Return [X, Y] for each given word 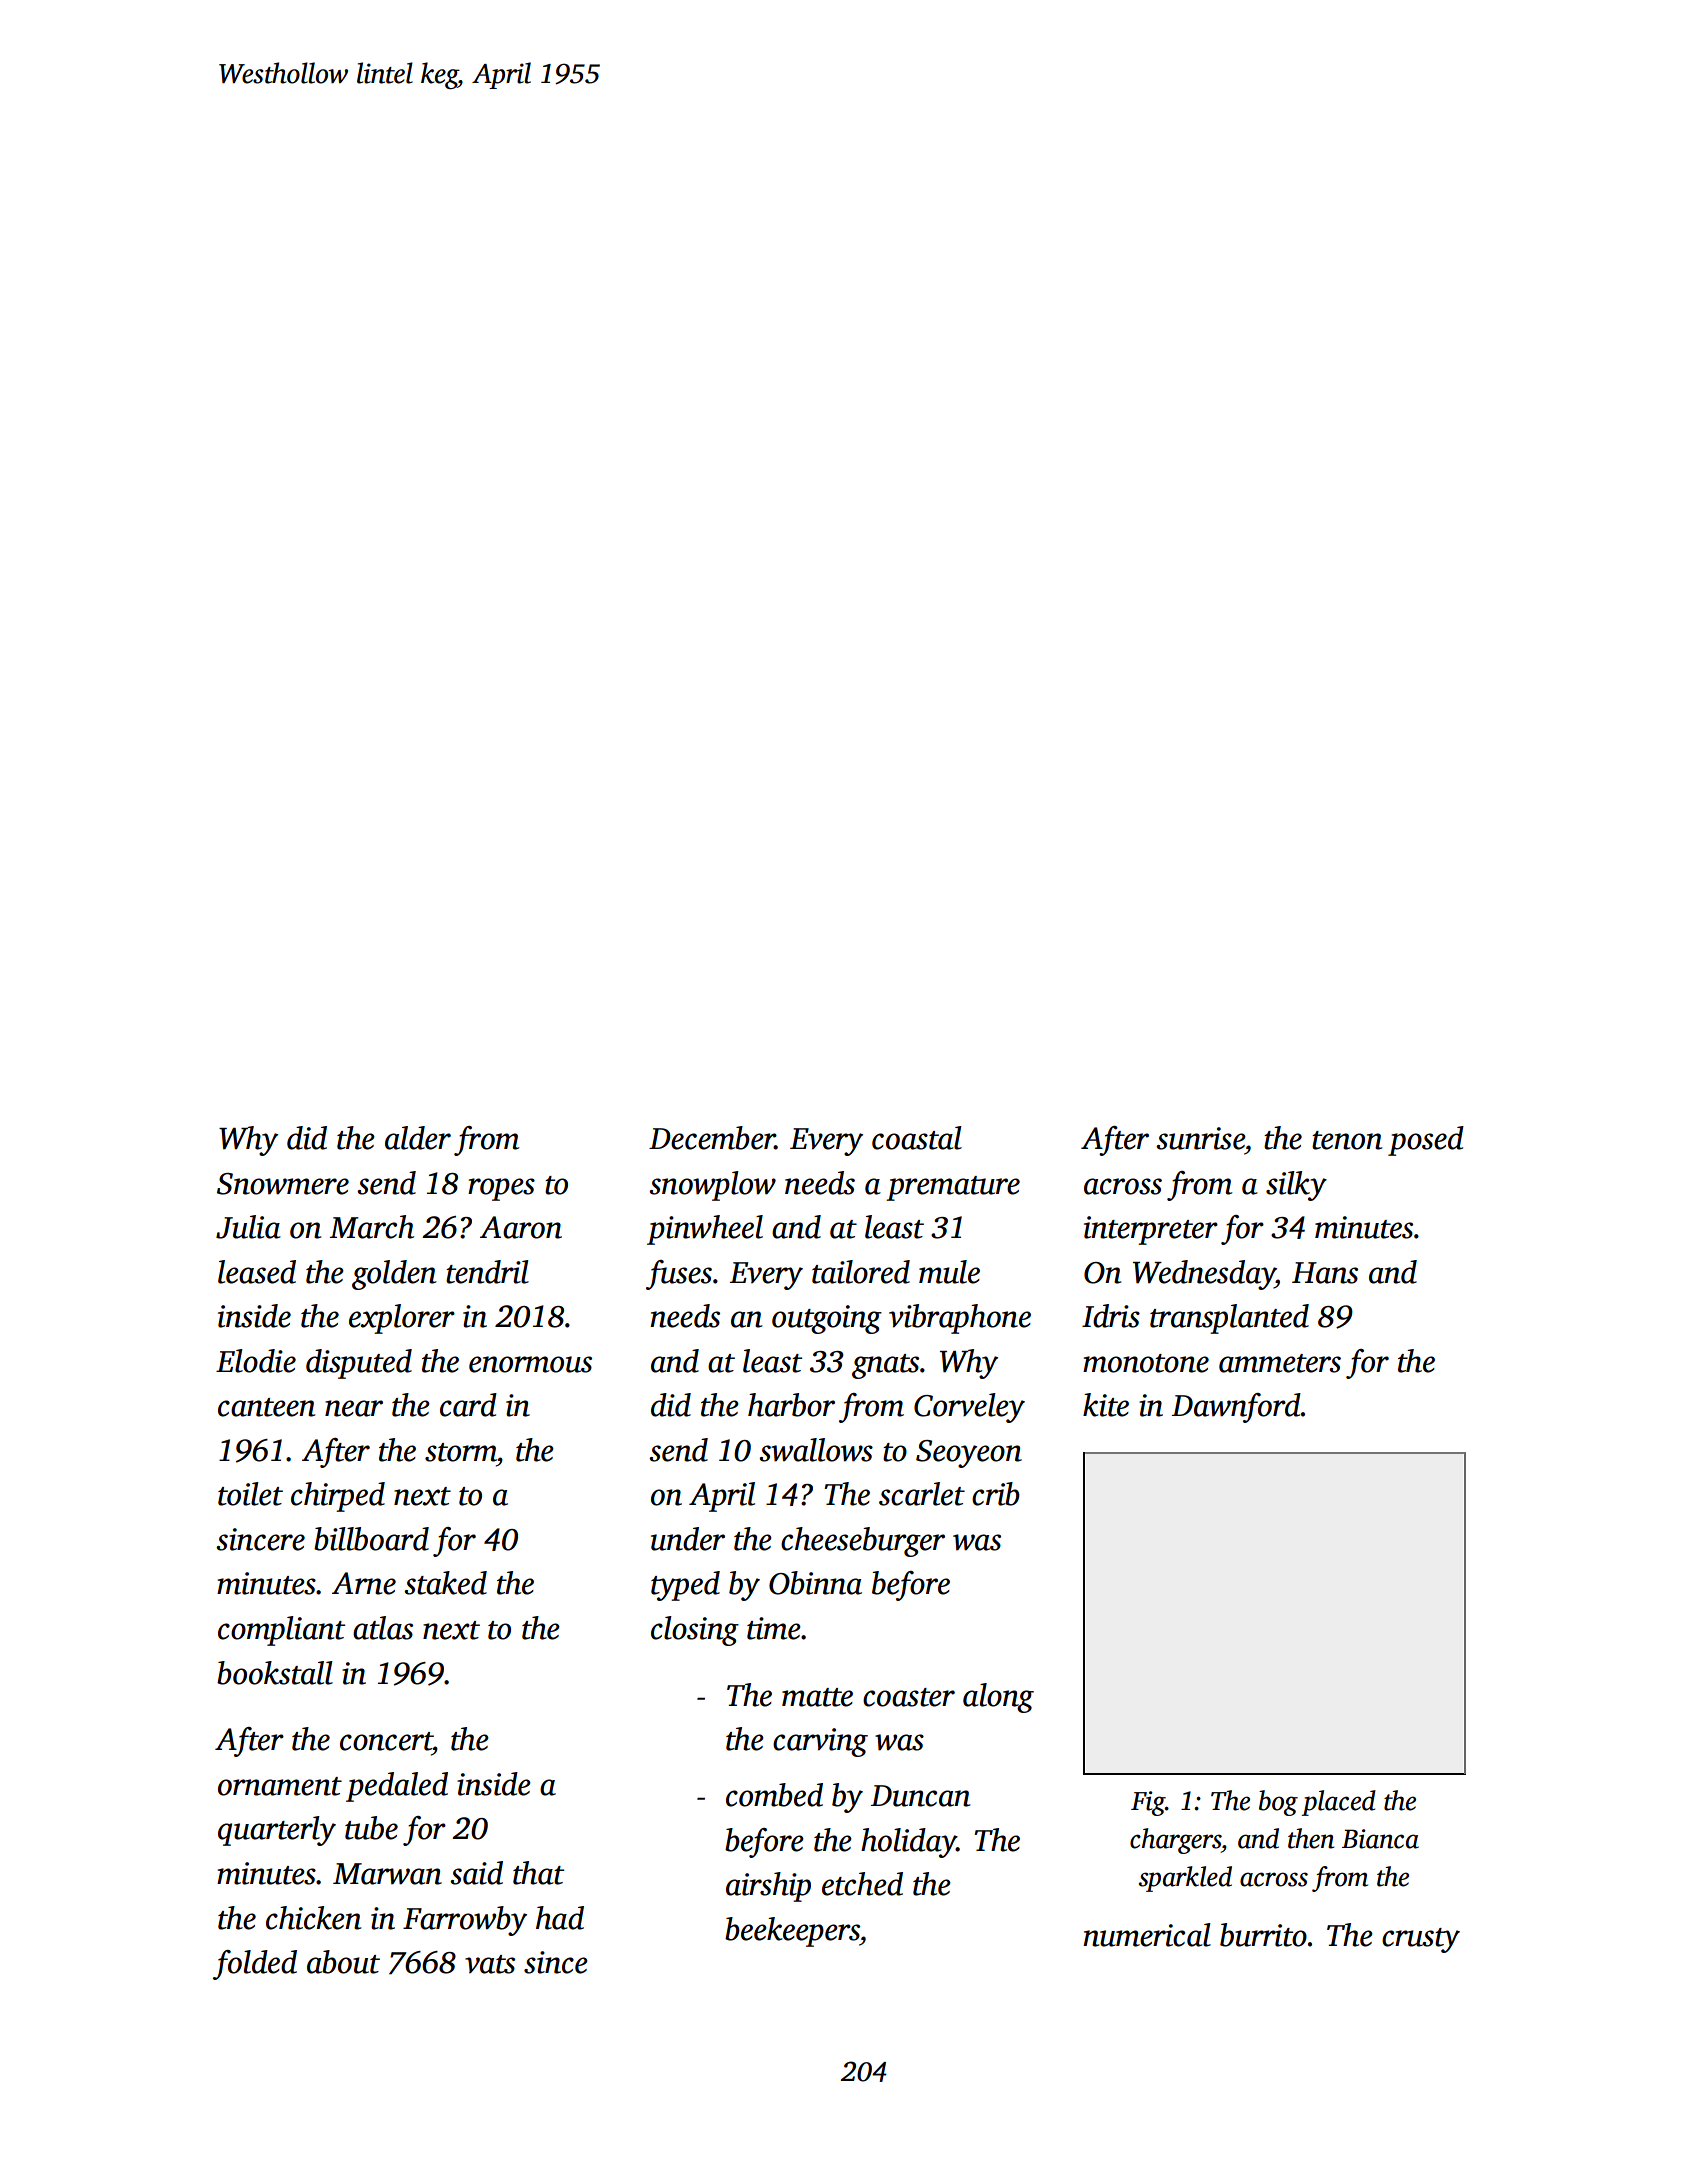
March [372, 1227]
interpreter [1151, 1230]
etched [862, 1884]
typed [685, 1586]
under [688, 1539]
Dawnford [1236, 1408]
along [998, 1698]
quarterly [277, 1831]
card [468, 1405]
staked [445, 1583]
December [712, 1138]
